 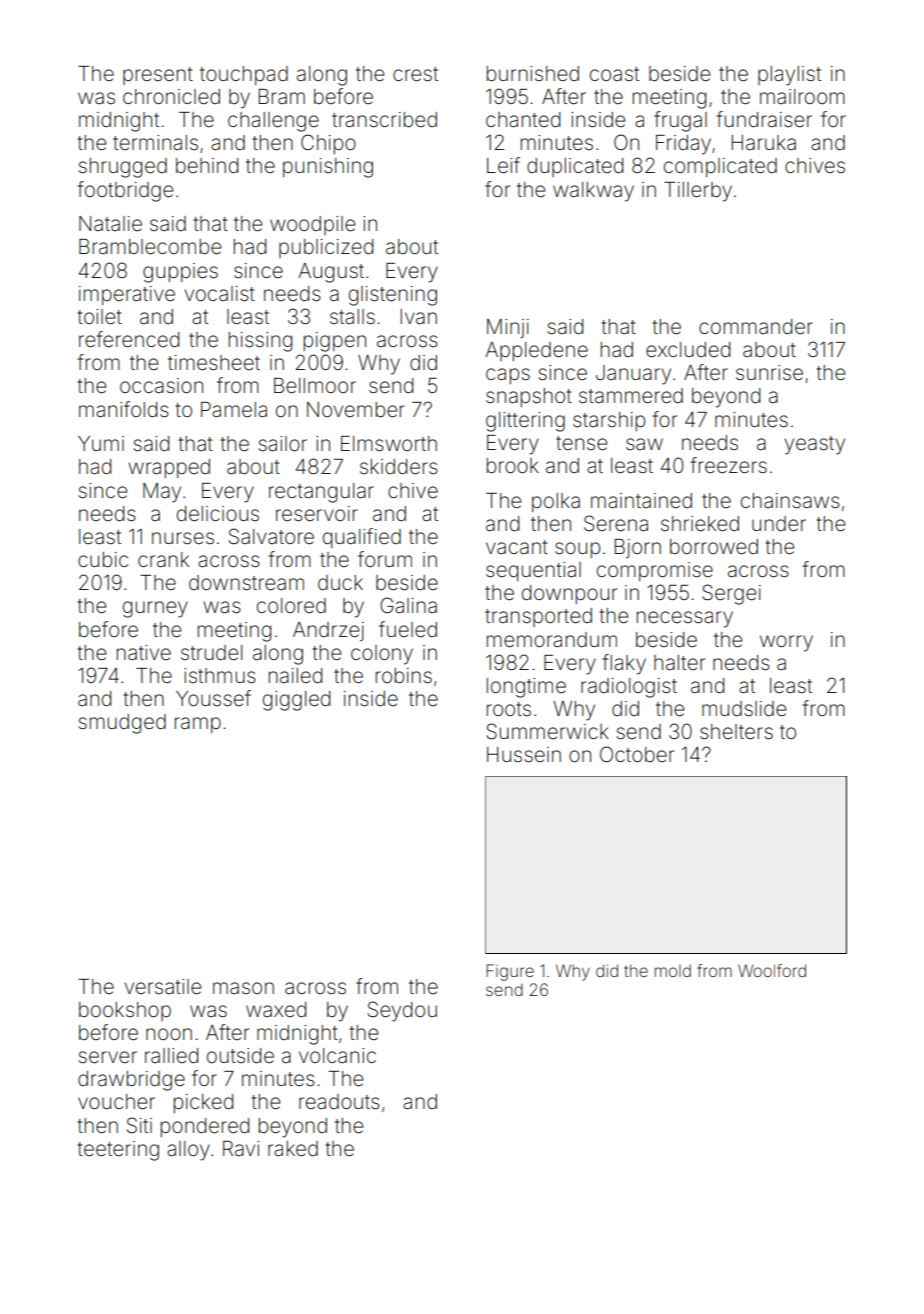 What do you see at coordinates (533, 74) in the screenshot?
I see `burnished` at bounding box center [533, 74].
